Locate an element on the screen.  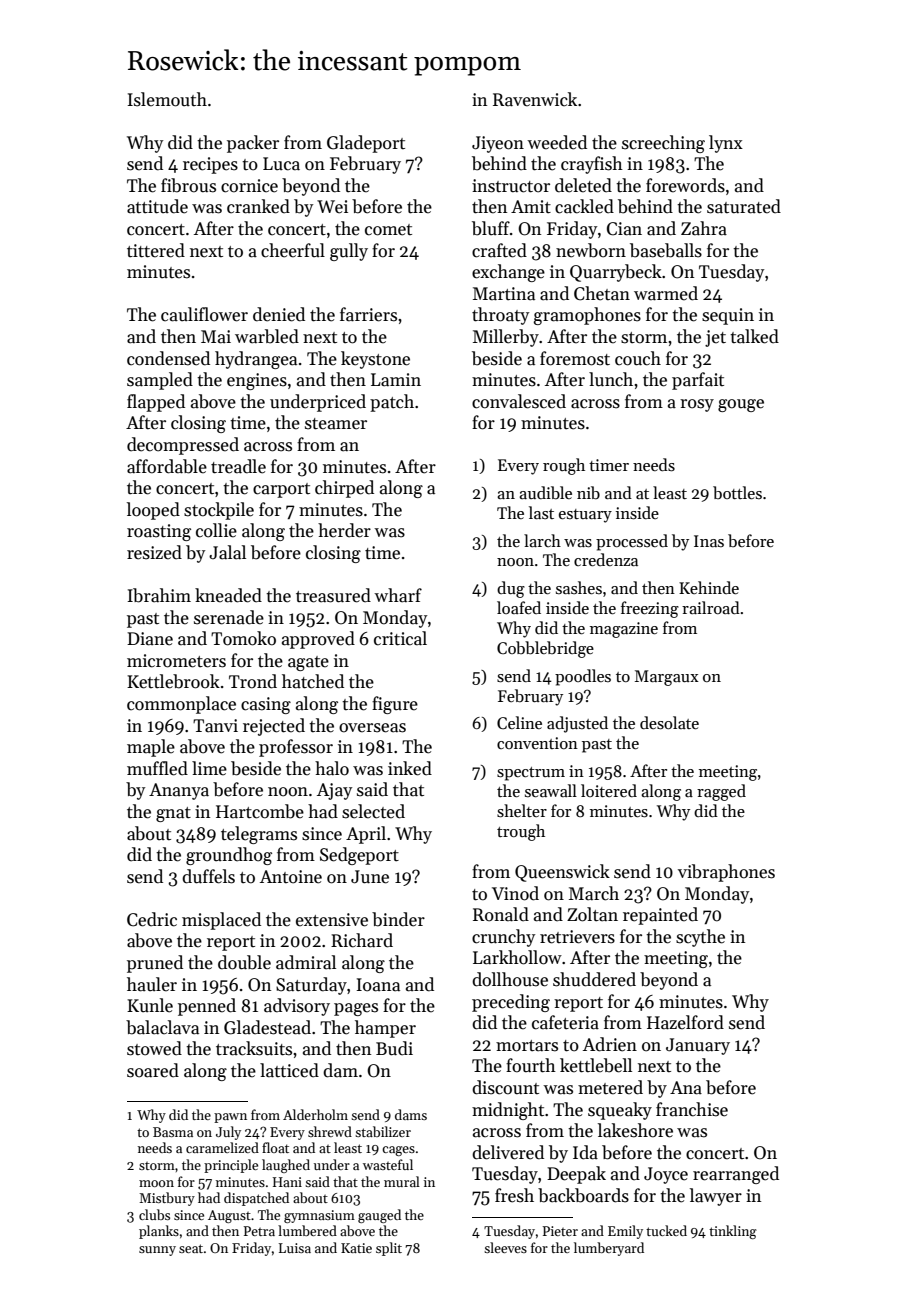
Ravenwick is located at coordinates (535, 99).
